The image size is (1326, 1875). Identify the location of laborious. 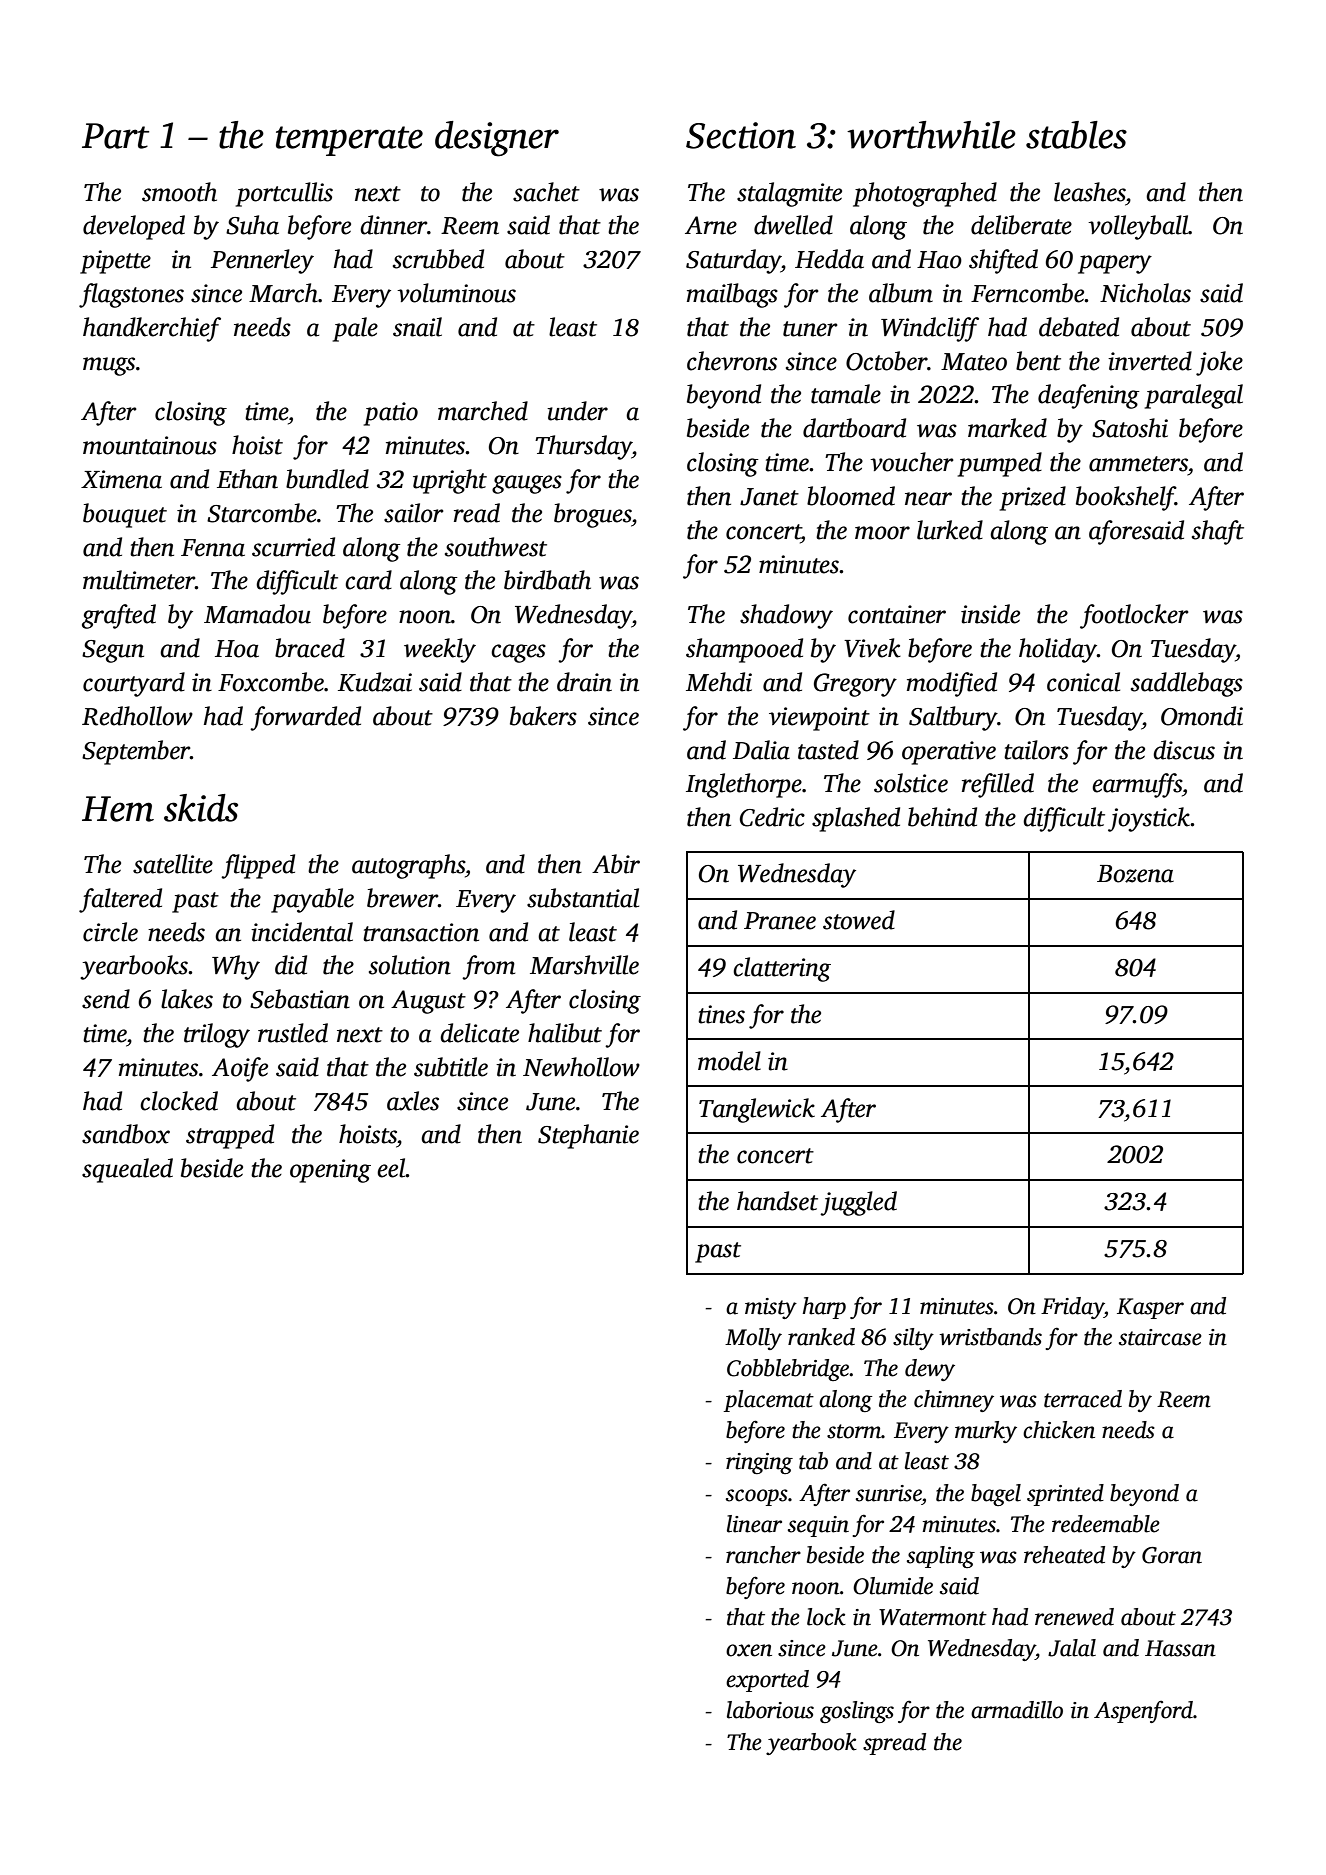
(770, 1710).
